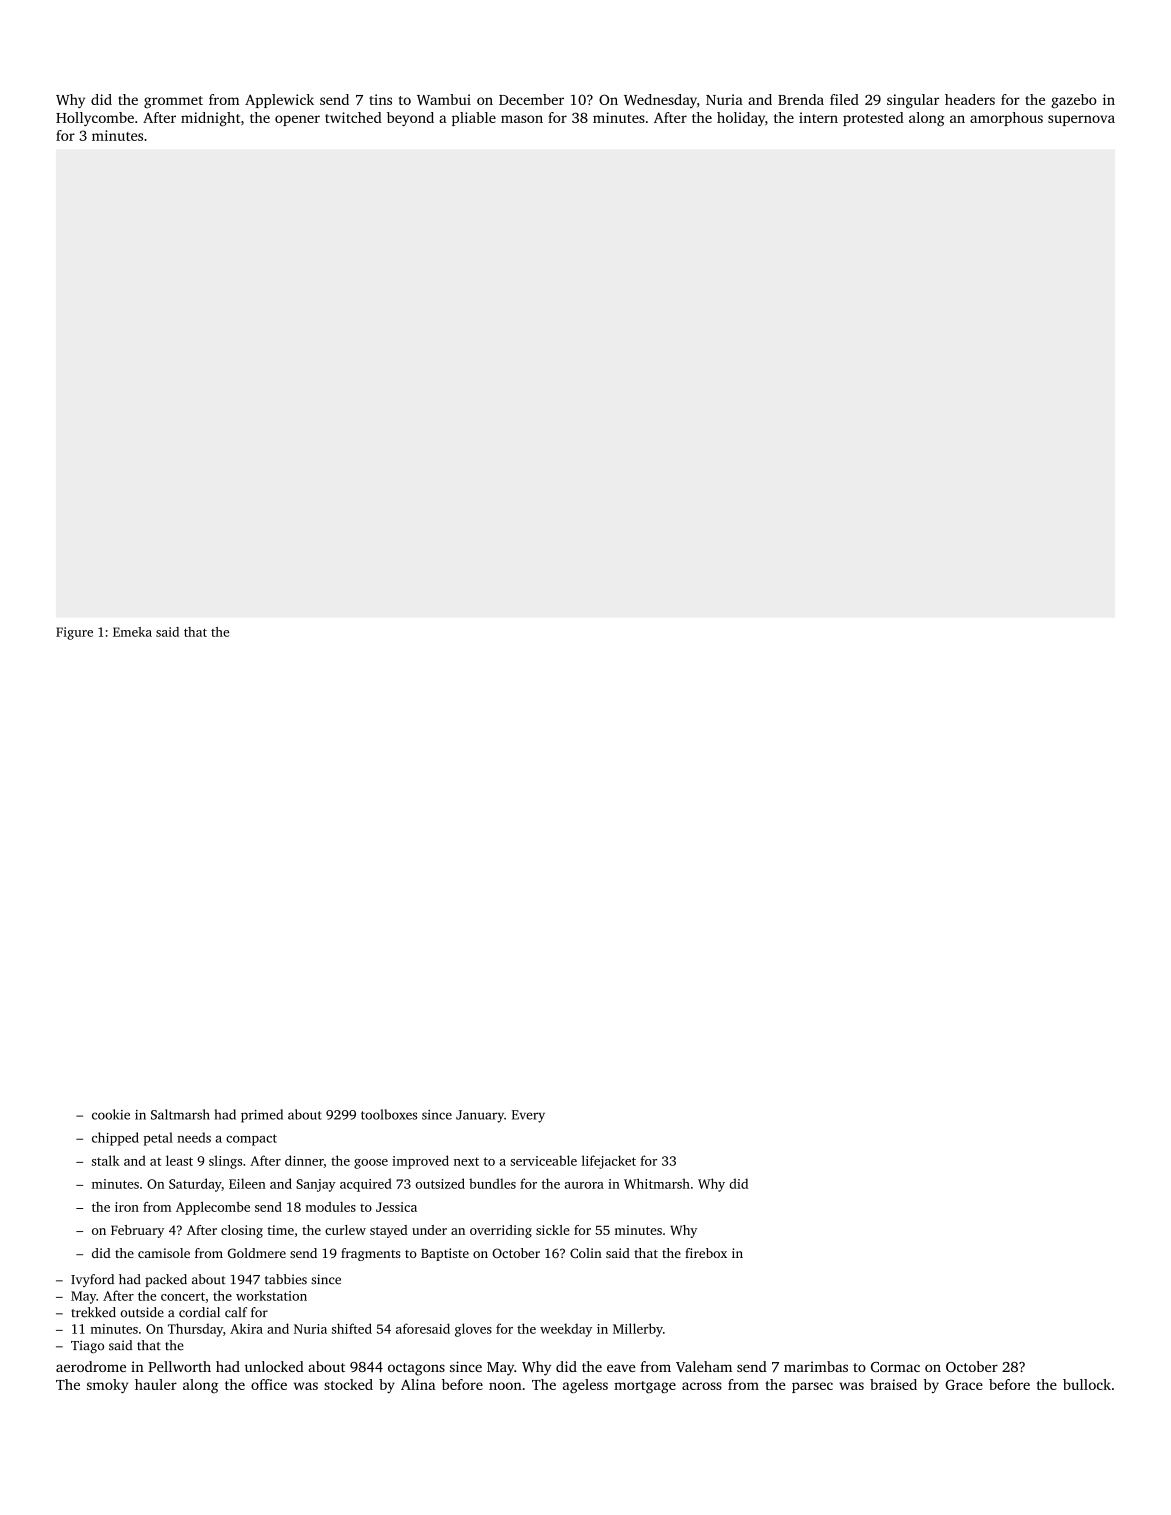 The height and width of the document is (1515, 1171). What do you see at coordinates (706, 1253) in the document?
I see `firebox` at bounding box center [706, 1253].
